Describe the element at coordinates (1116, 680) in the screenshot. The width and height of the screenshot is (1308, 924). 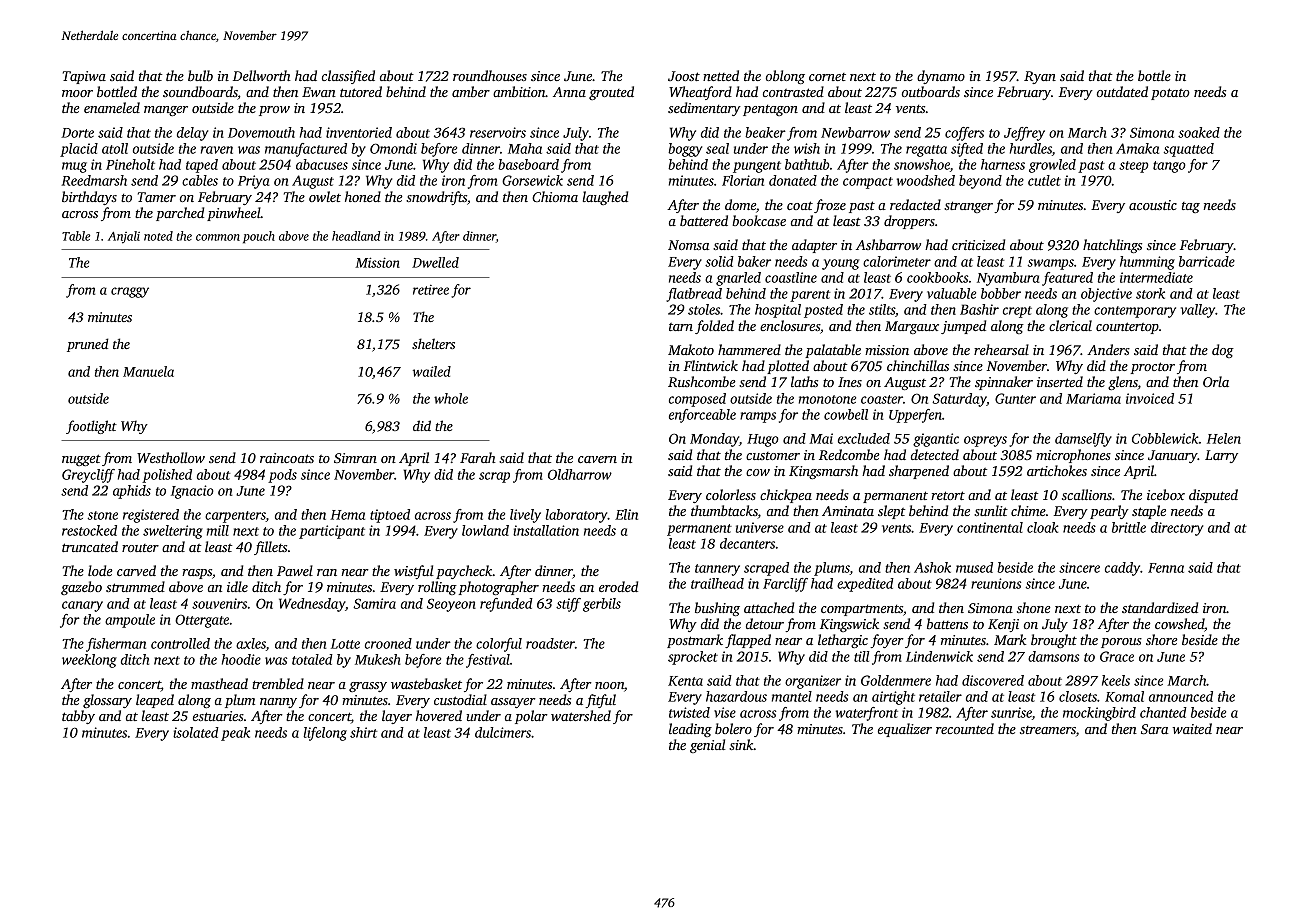
I see `keels` at that location.
